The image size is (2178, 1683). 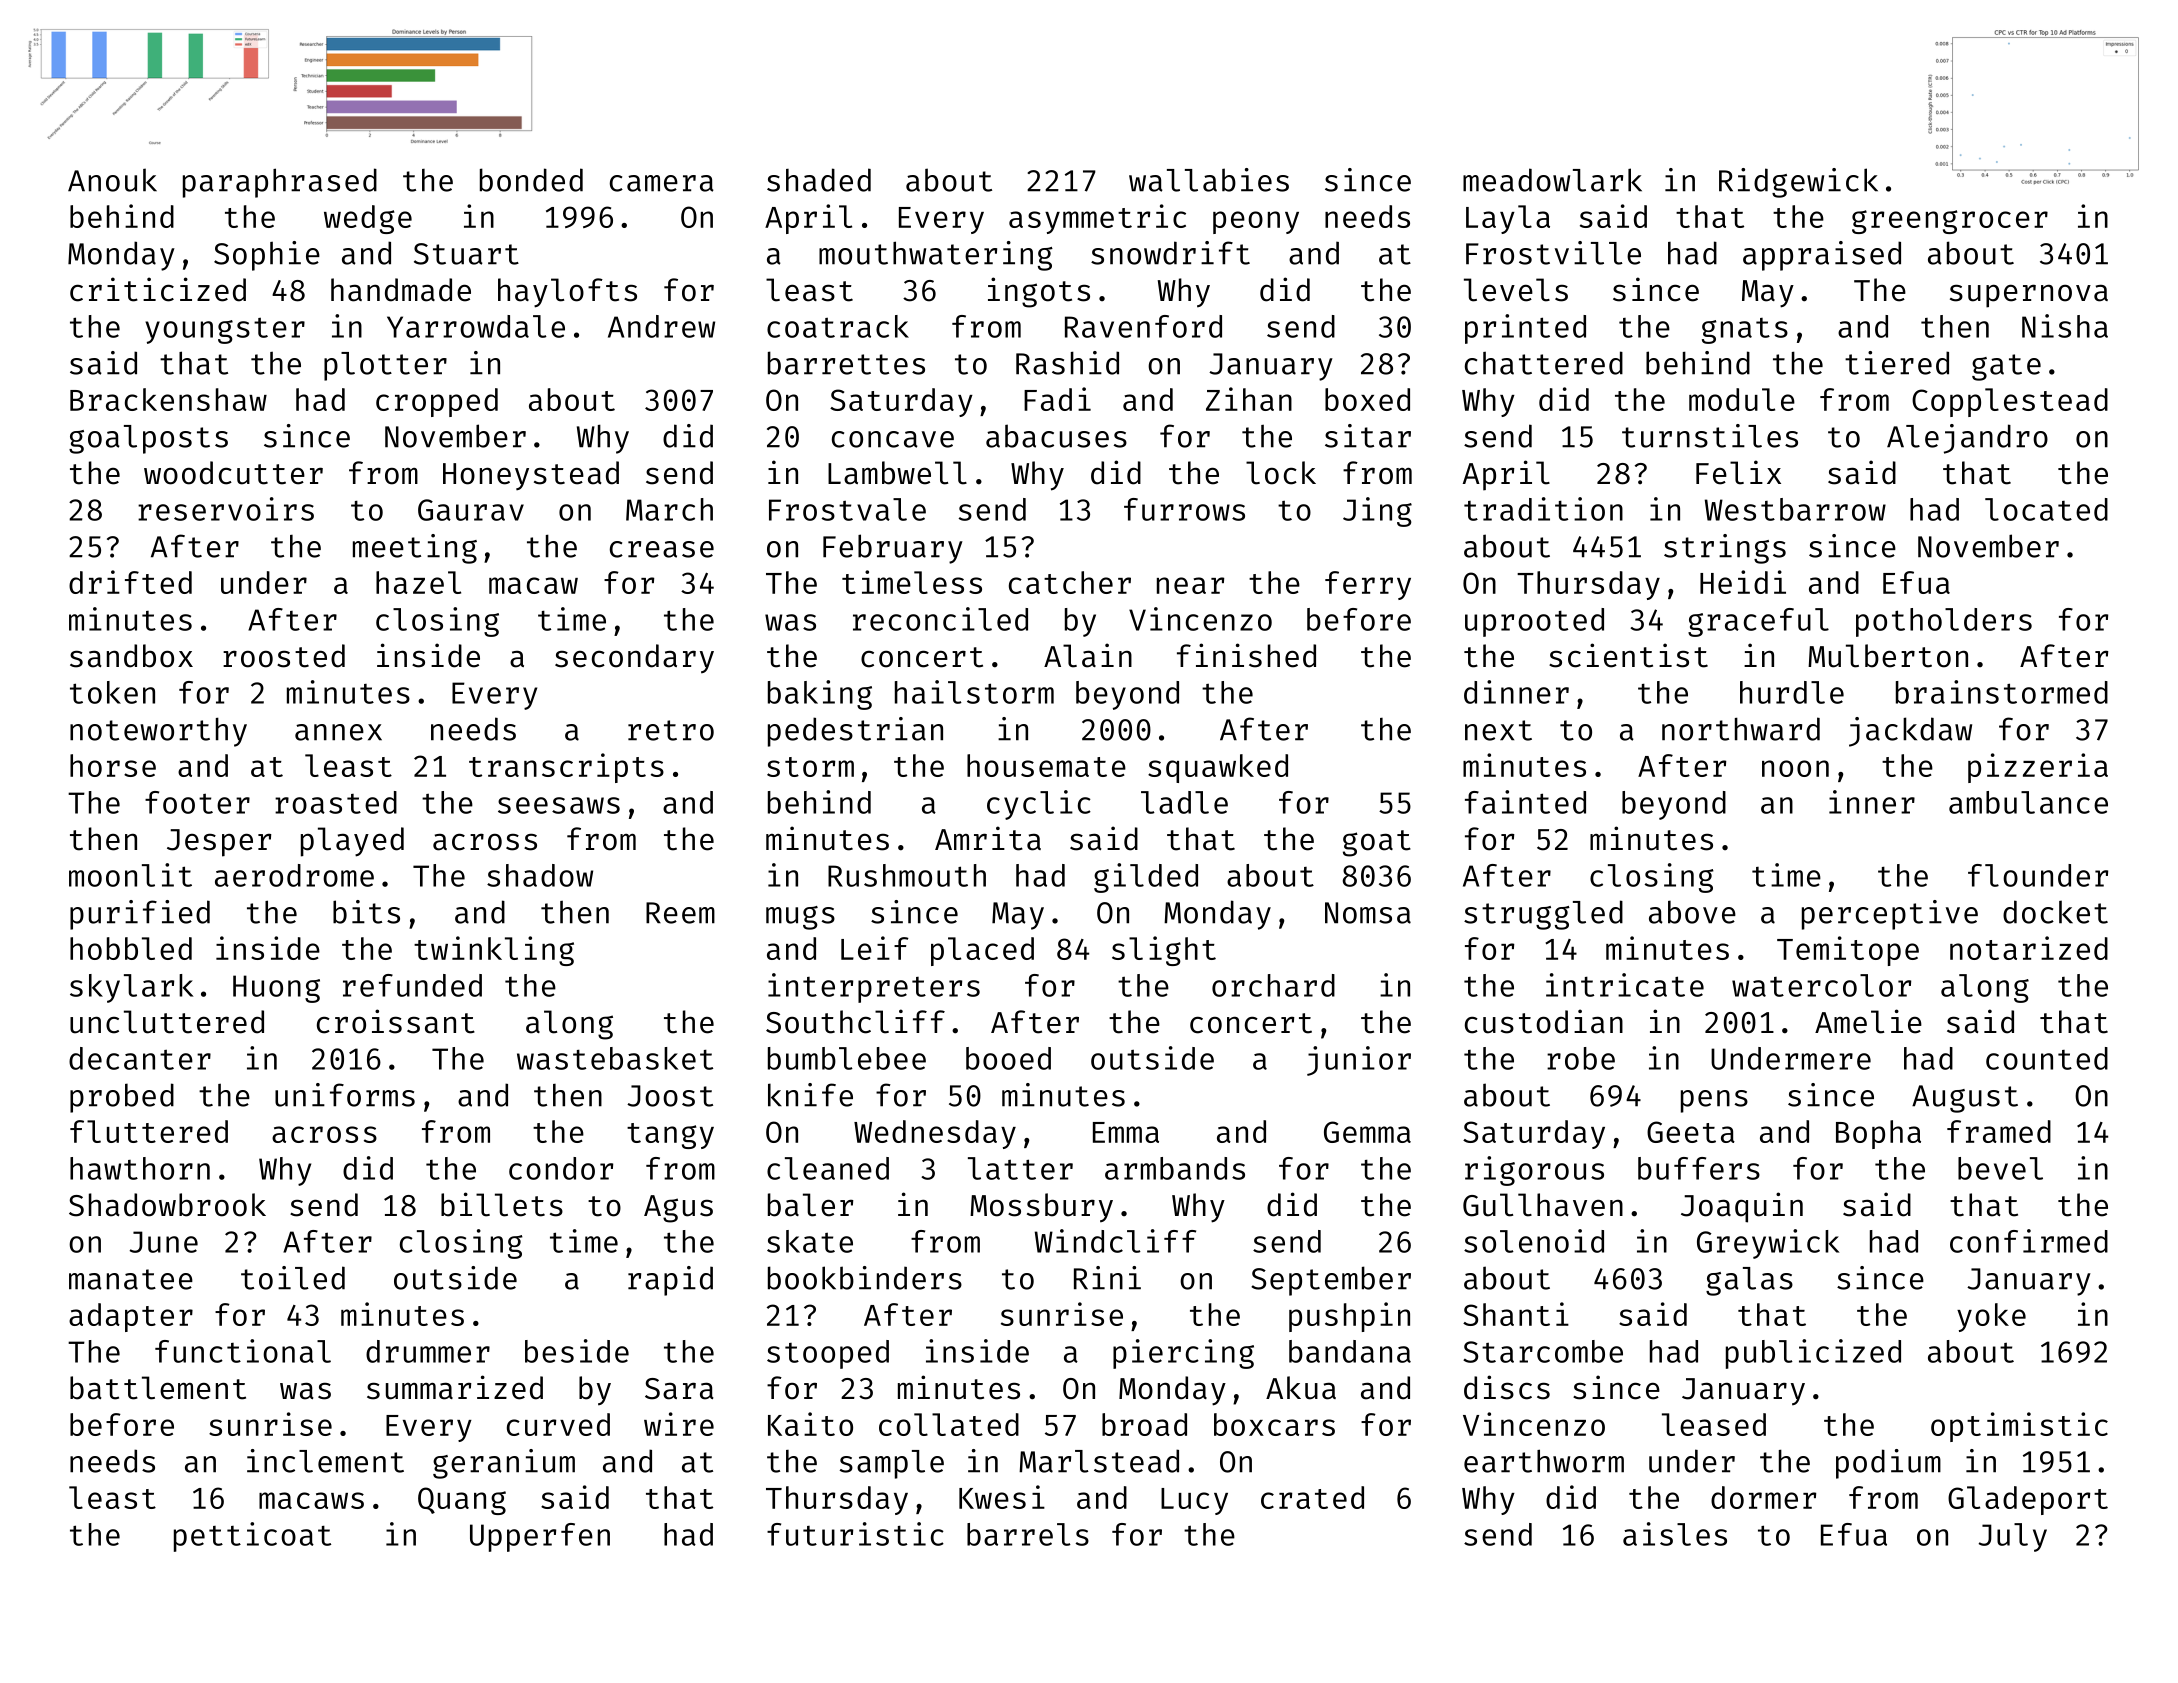 What do you see at coordinates (1088, 655) in the screenshot?
I see `Alain` at bounding box center [1088, 655].
